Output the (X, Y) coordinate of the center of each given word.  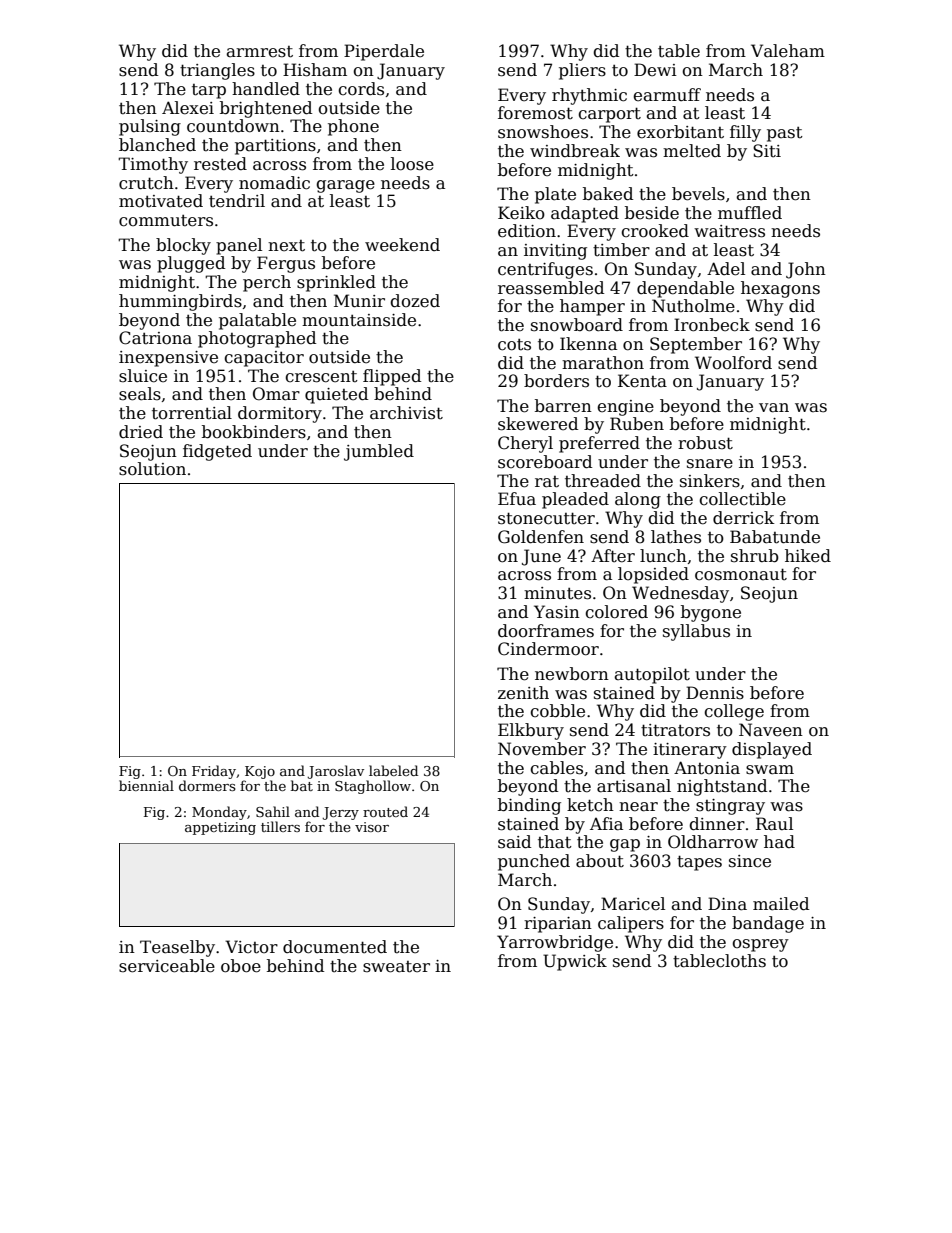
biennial (146, 785)
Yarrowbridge (555, 943)
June (541, 557)
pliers (582, 71)
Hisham (315, 70)
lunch (663, 556)
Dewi (655, 70)
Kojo (260, 772)
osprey (760, 945)
